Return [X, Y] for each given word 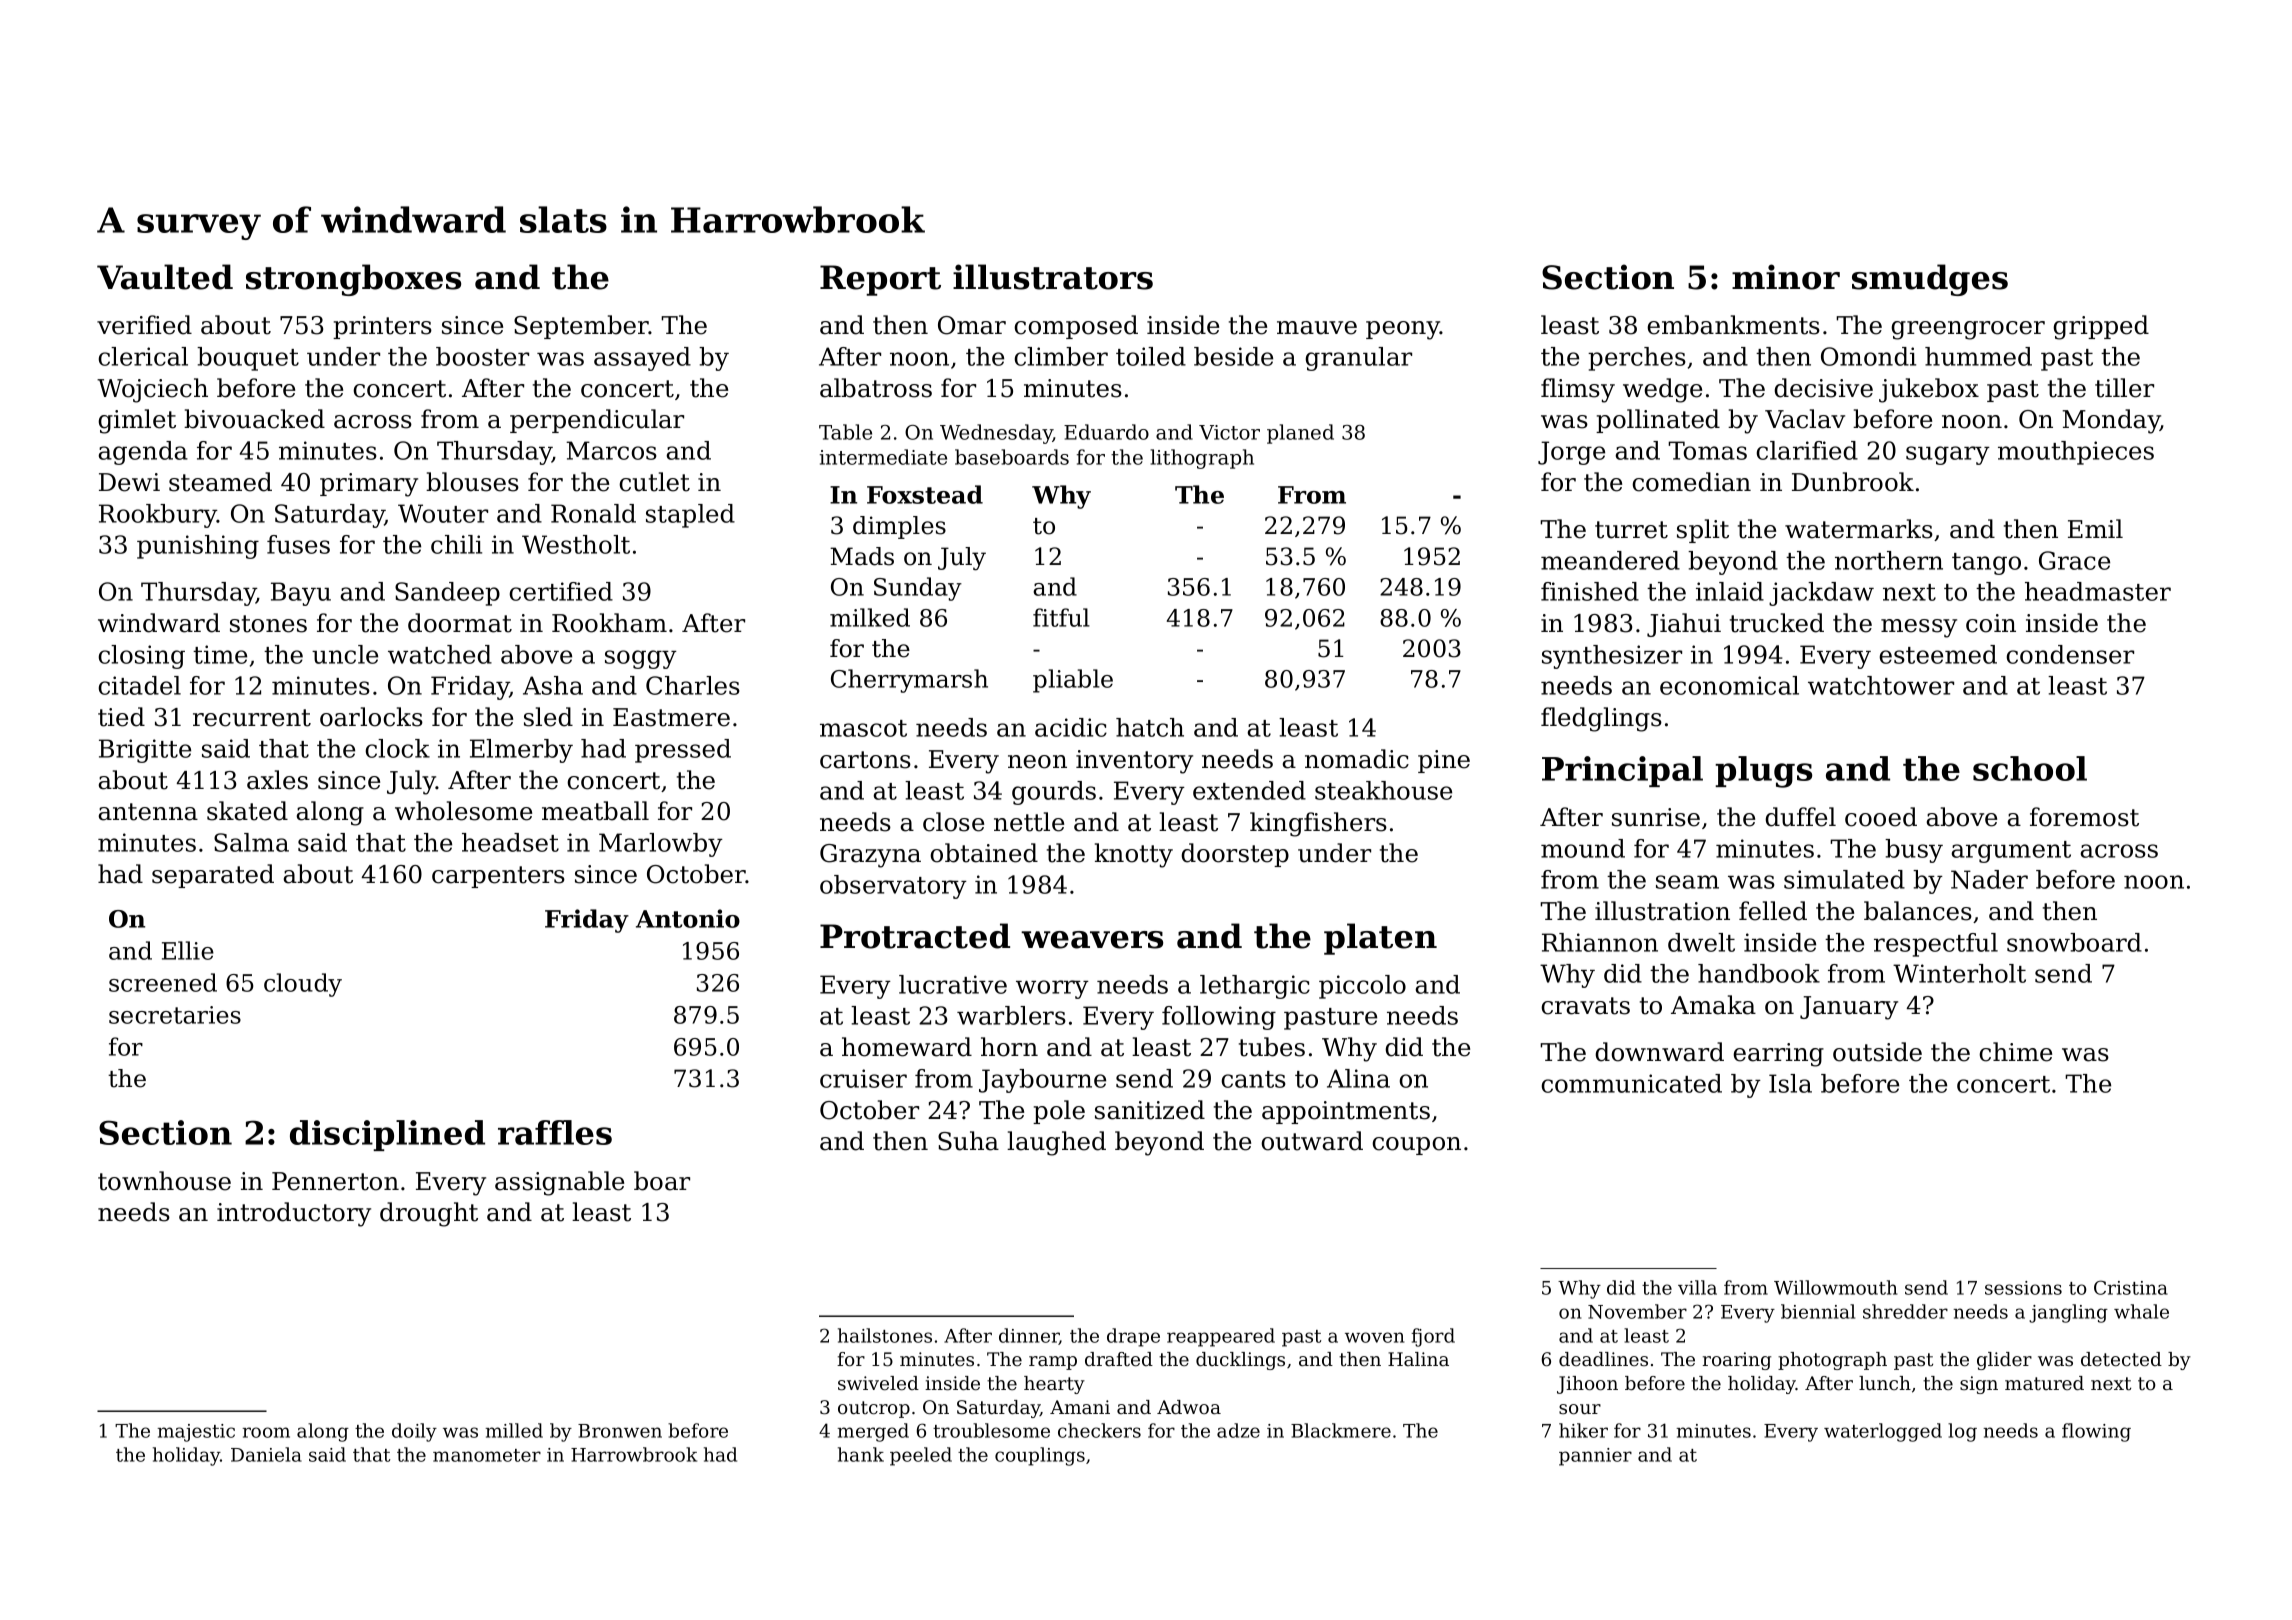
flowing [2096, 1432]
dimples [899, 527]
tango [1986, 564]
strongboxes [353, 280]
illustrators [1053, 277]
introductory [294, 1214]
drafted [1119, 1359]
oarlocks [371, 717]
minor [1786, 277]
